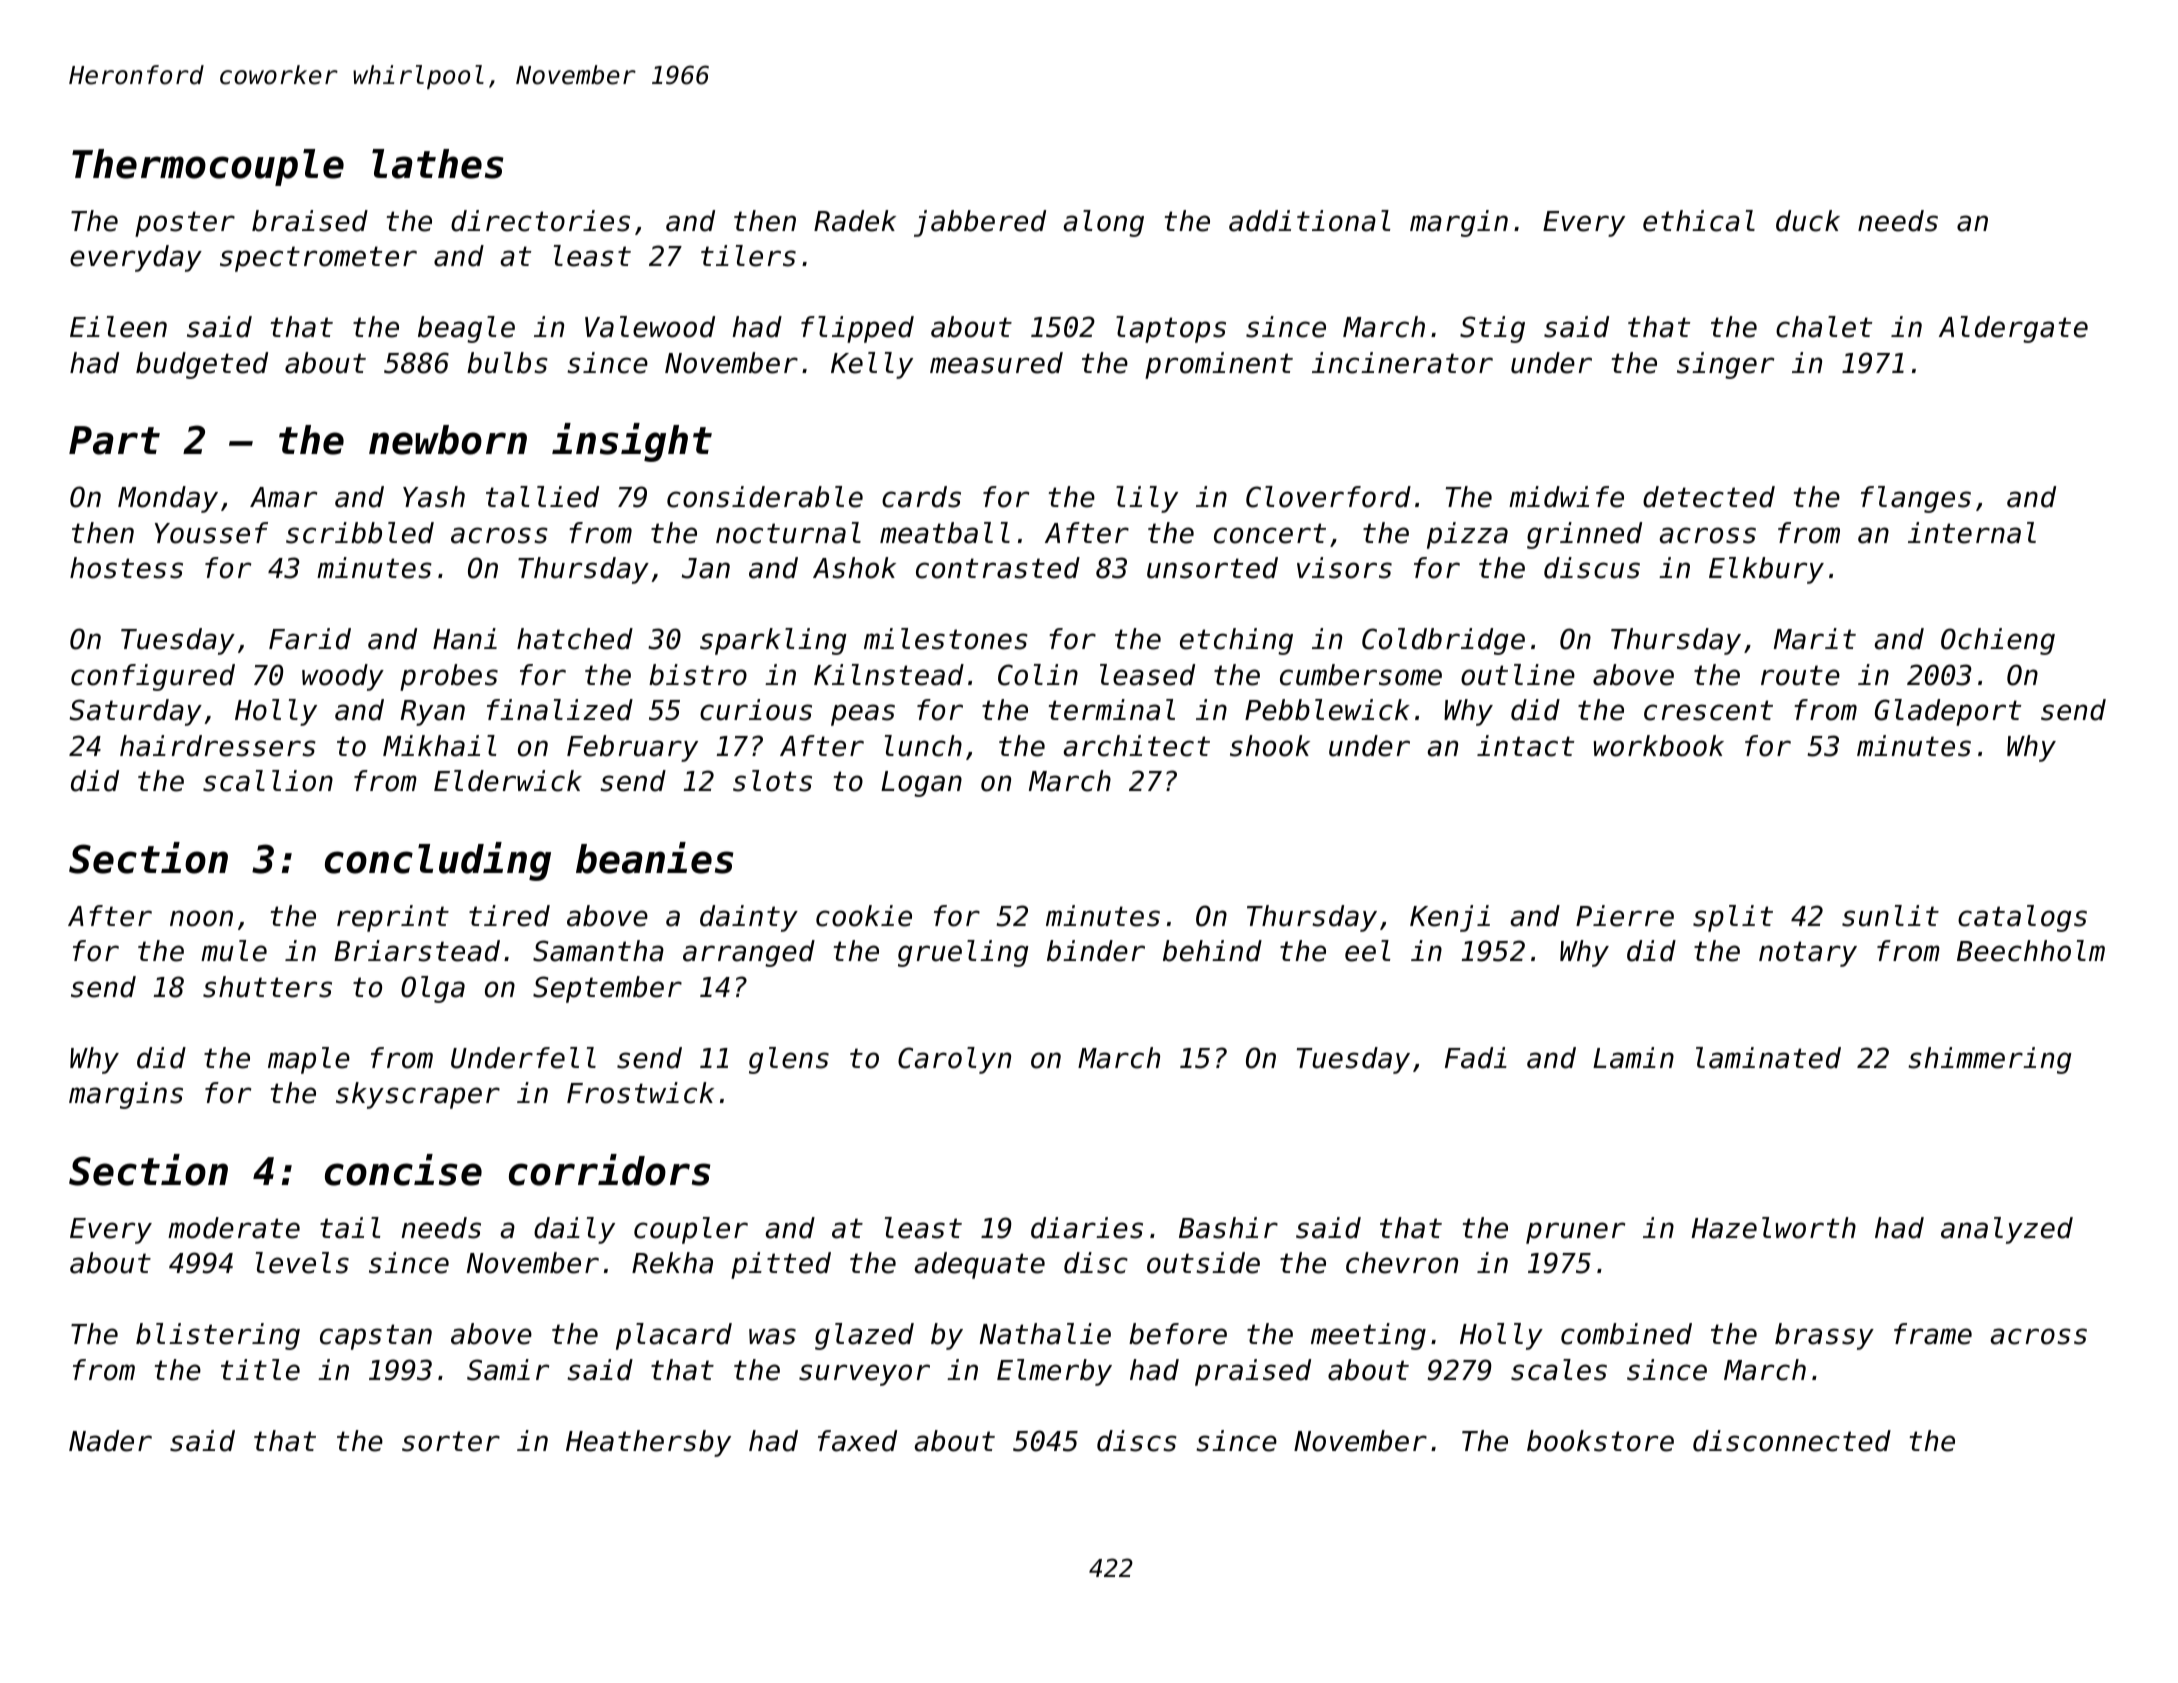 This screenshot has height=1683, width=2178. What do you see at coordinates (648, 1443) in the screenshot?
I see `Heathersby` at bounding box center [648, 1443].
